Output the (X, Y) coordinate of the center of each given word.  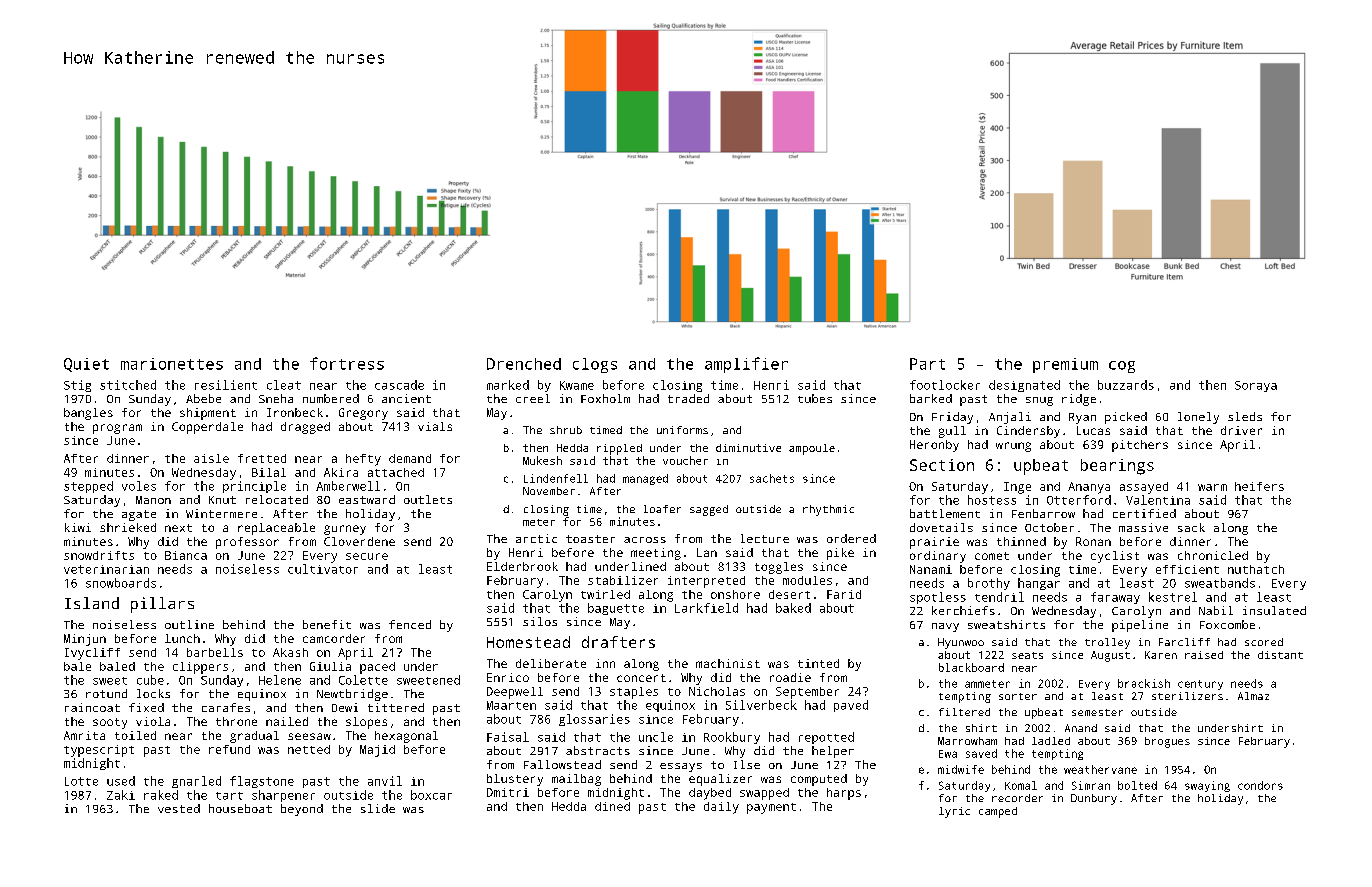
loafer (662, 509)
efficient (1187, 569)
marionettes (172, 364)
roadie (790, 677)
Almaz (1253, 696)
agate (139, 515)
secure (367, 556)
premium (1065, 365)
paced (377, 668)
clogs (595, 365)
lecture (765, 538)
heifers (1259, 486)
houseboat (240, 808)
